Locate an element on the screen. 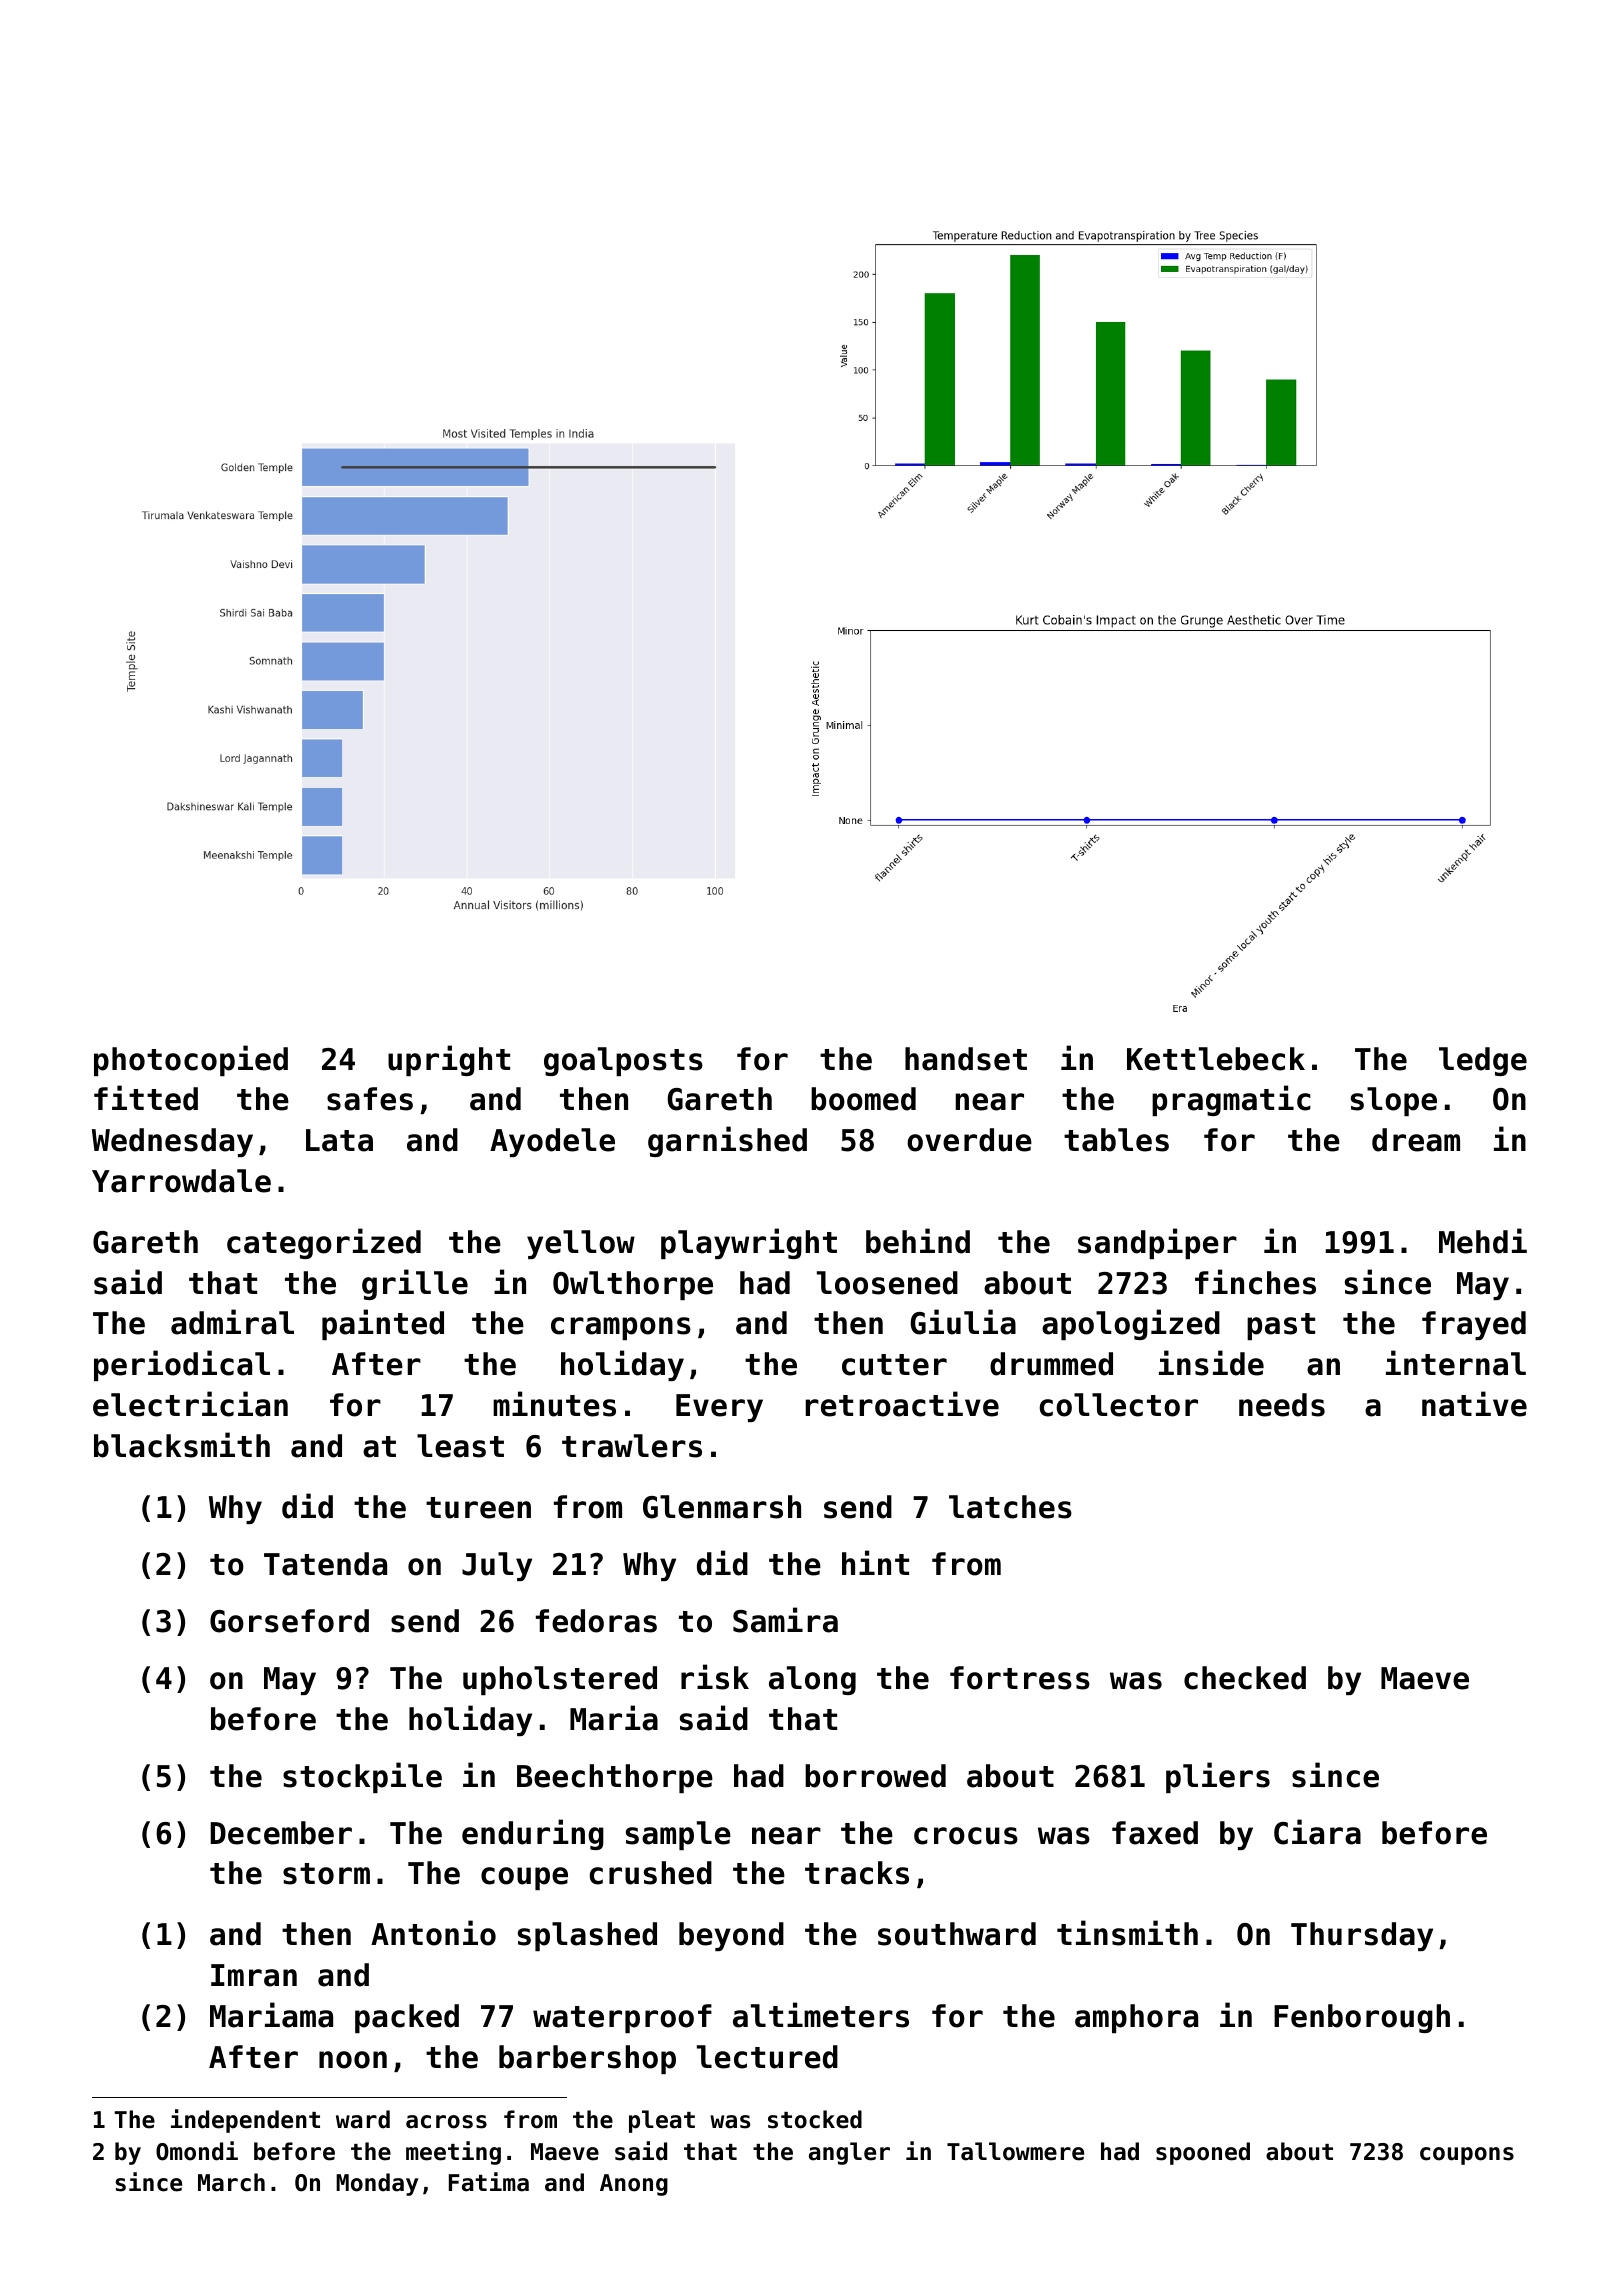 The height and width of the screenshot is (2292, 1620). independent is located at coordinates (245, 2121).
